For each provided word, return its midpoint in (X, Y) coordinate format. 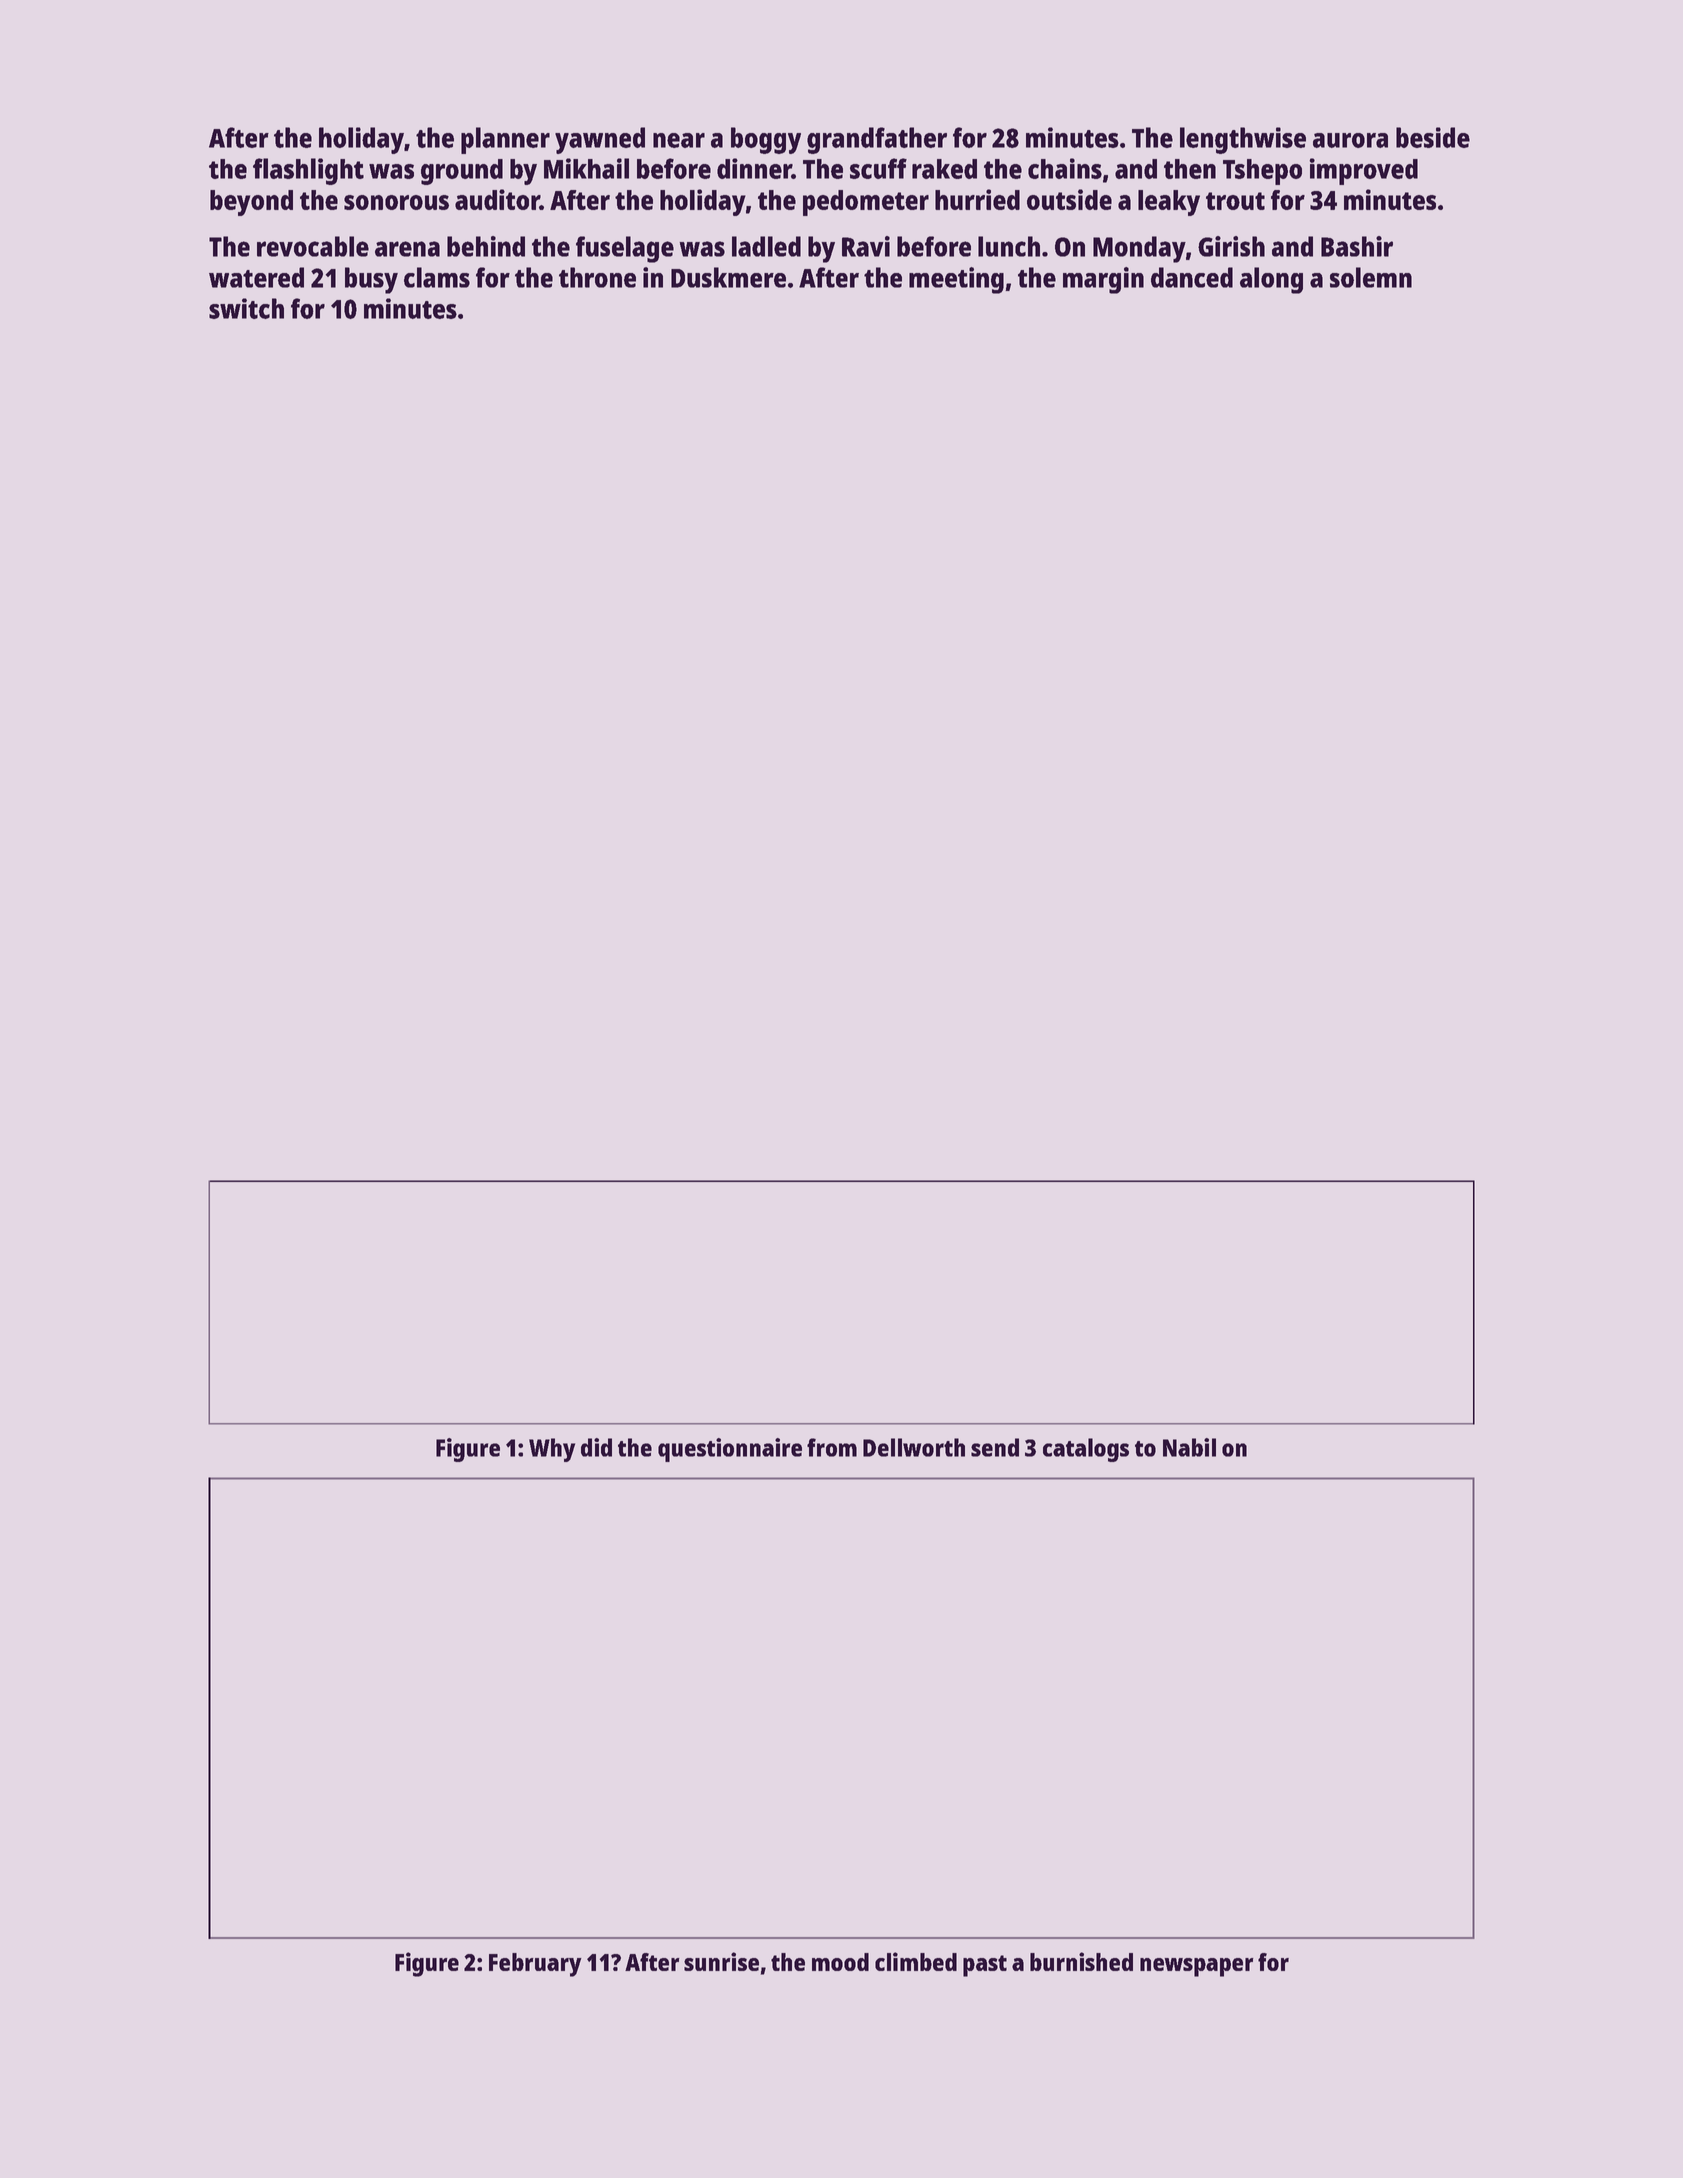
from (832, 1447)
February (535, 1965)
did (596, 1447)
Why (552, 1450)
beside (1433, 137)
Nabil (1189, 1447)
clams (437, 277)
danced (1192, 277)
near (679, 140)
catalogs (1086, 1450)
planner (505, 140)
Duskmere (728, 277)
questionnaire (730, 1450)
